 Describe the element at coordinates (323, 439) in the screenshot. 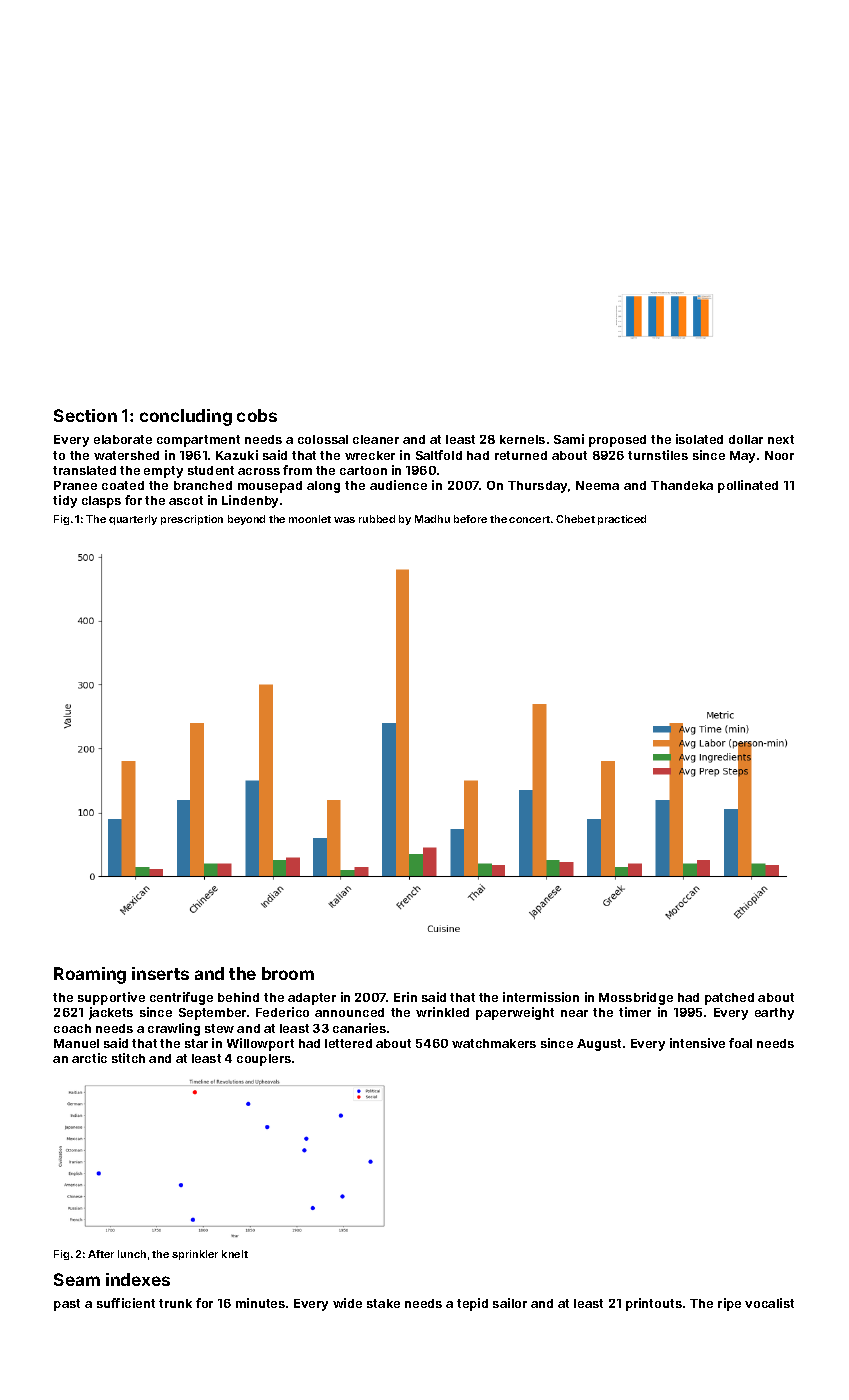

I see `colossal` at that location.
